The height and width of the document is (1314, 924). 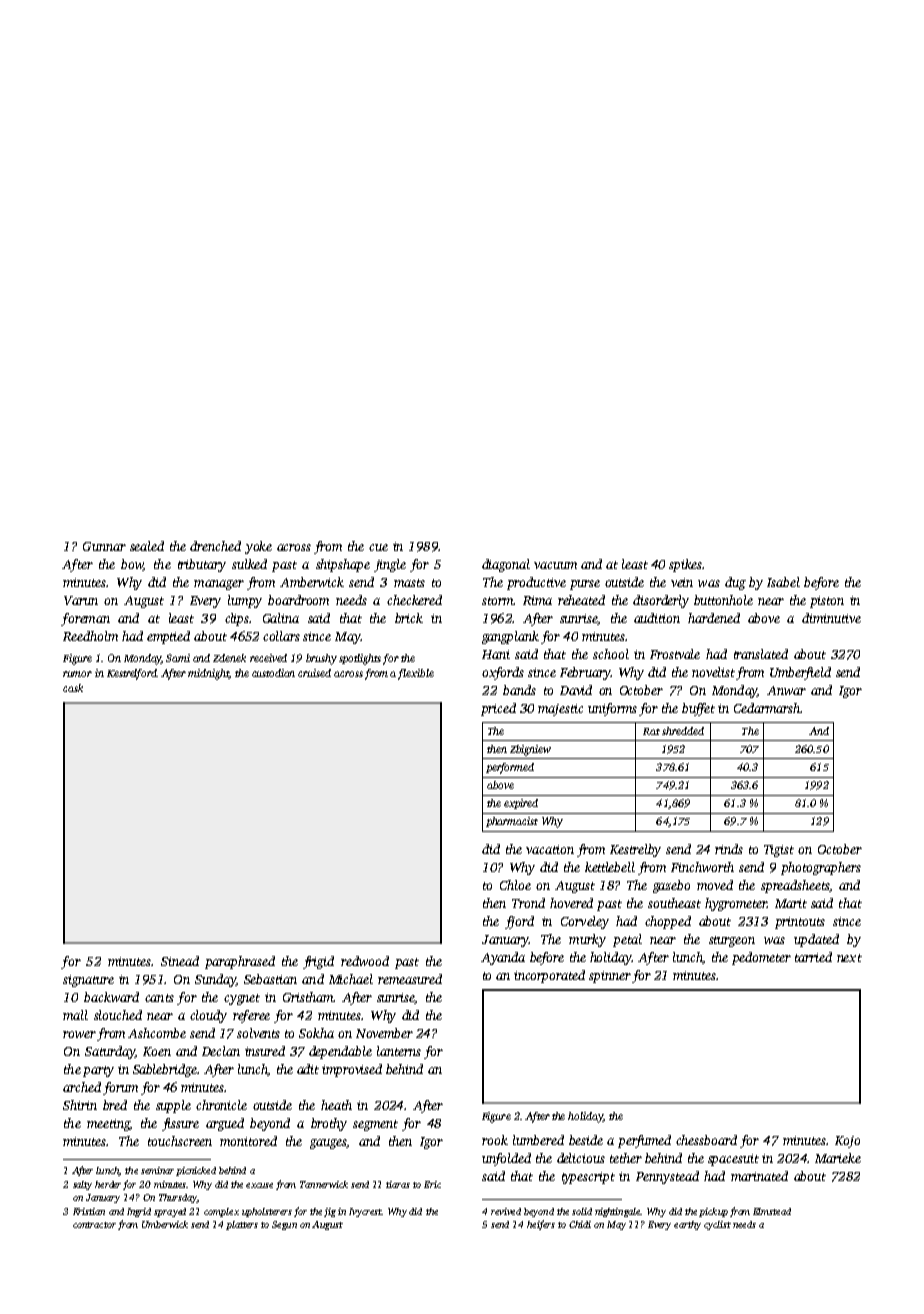 What do you see at coordinates (81, 600) in the document?
I see `Varun` at bounding box center [81, 600].
